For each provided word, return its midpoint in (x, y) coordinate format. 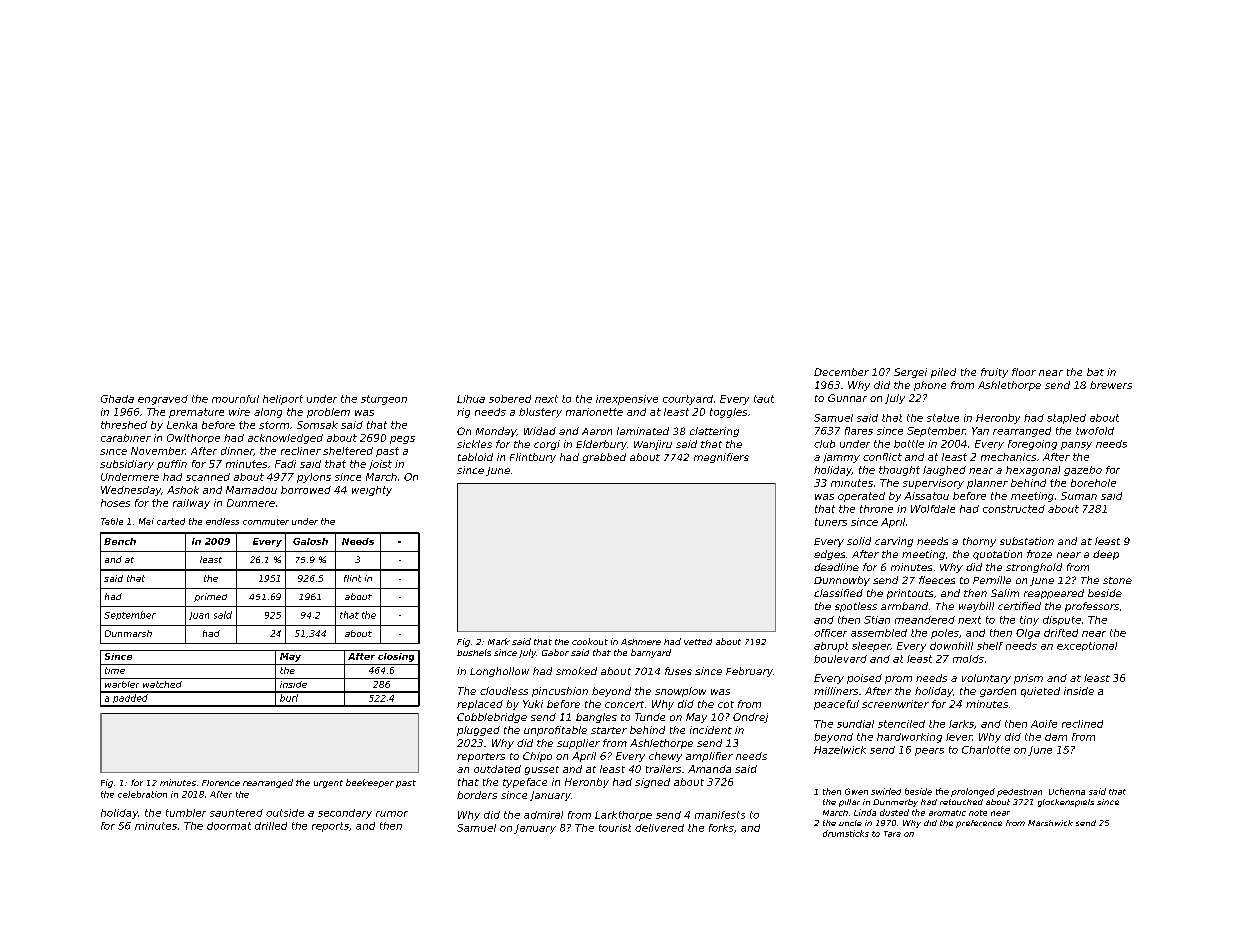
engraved (163, 400)
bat (1095, 372)
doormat (229, 826)
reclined (1082, 724)
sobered (510, 399)
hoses (115, 503)
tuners (831, 522)
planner (987, 484)
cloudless (504, 691)
